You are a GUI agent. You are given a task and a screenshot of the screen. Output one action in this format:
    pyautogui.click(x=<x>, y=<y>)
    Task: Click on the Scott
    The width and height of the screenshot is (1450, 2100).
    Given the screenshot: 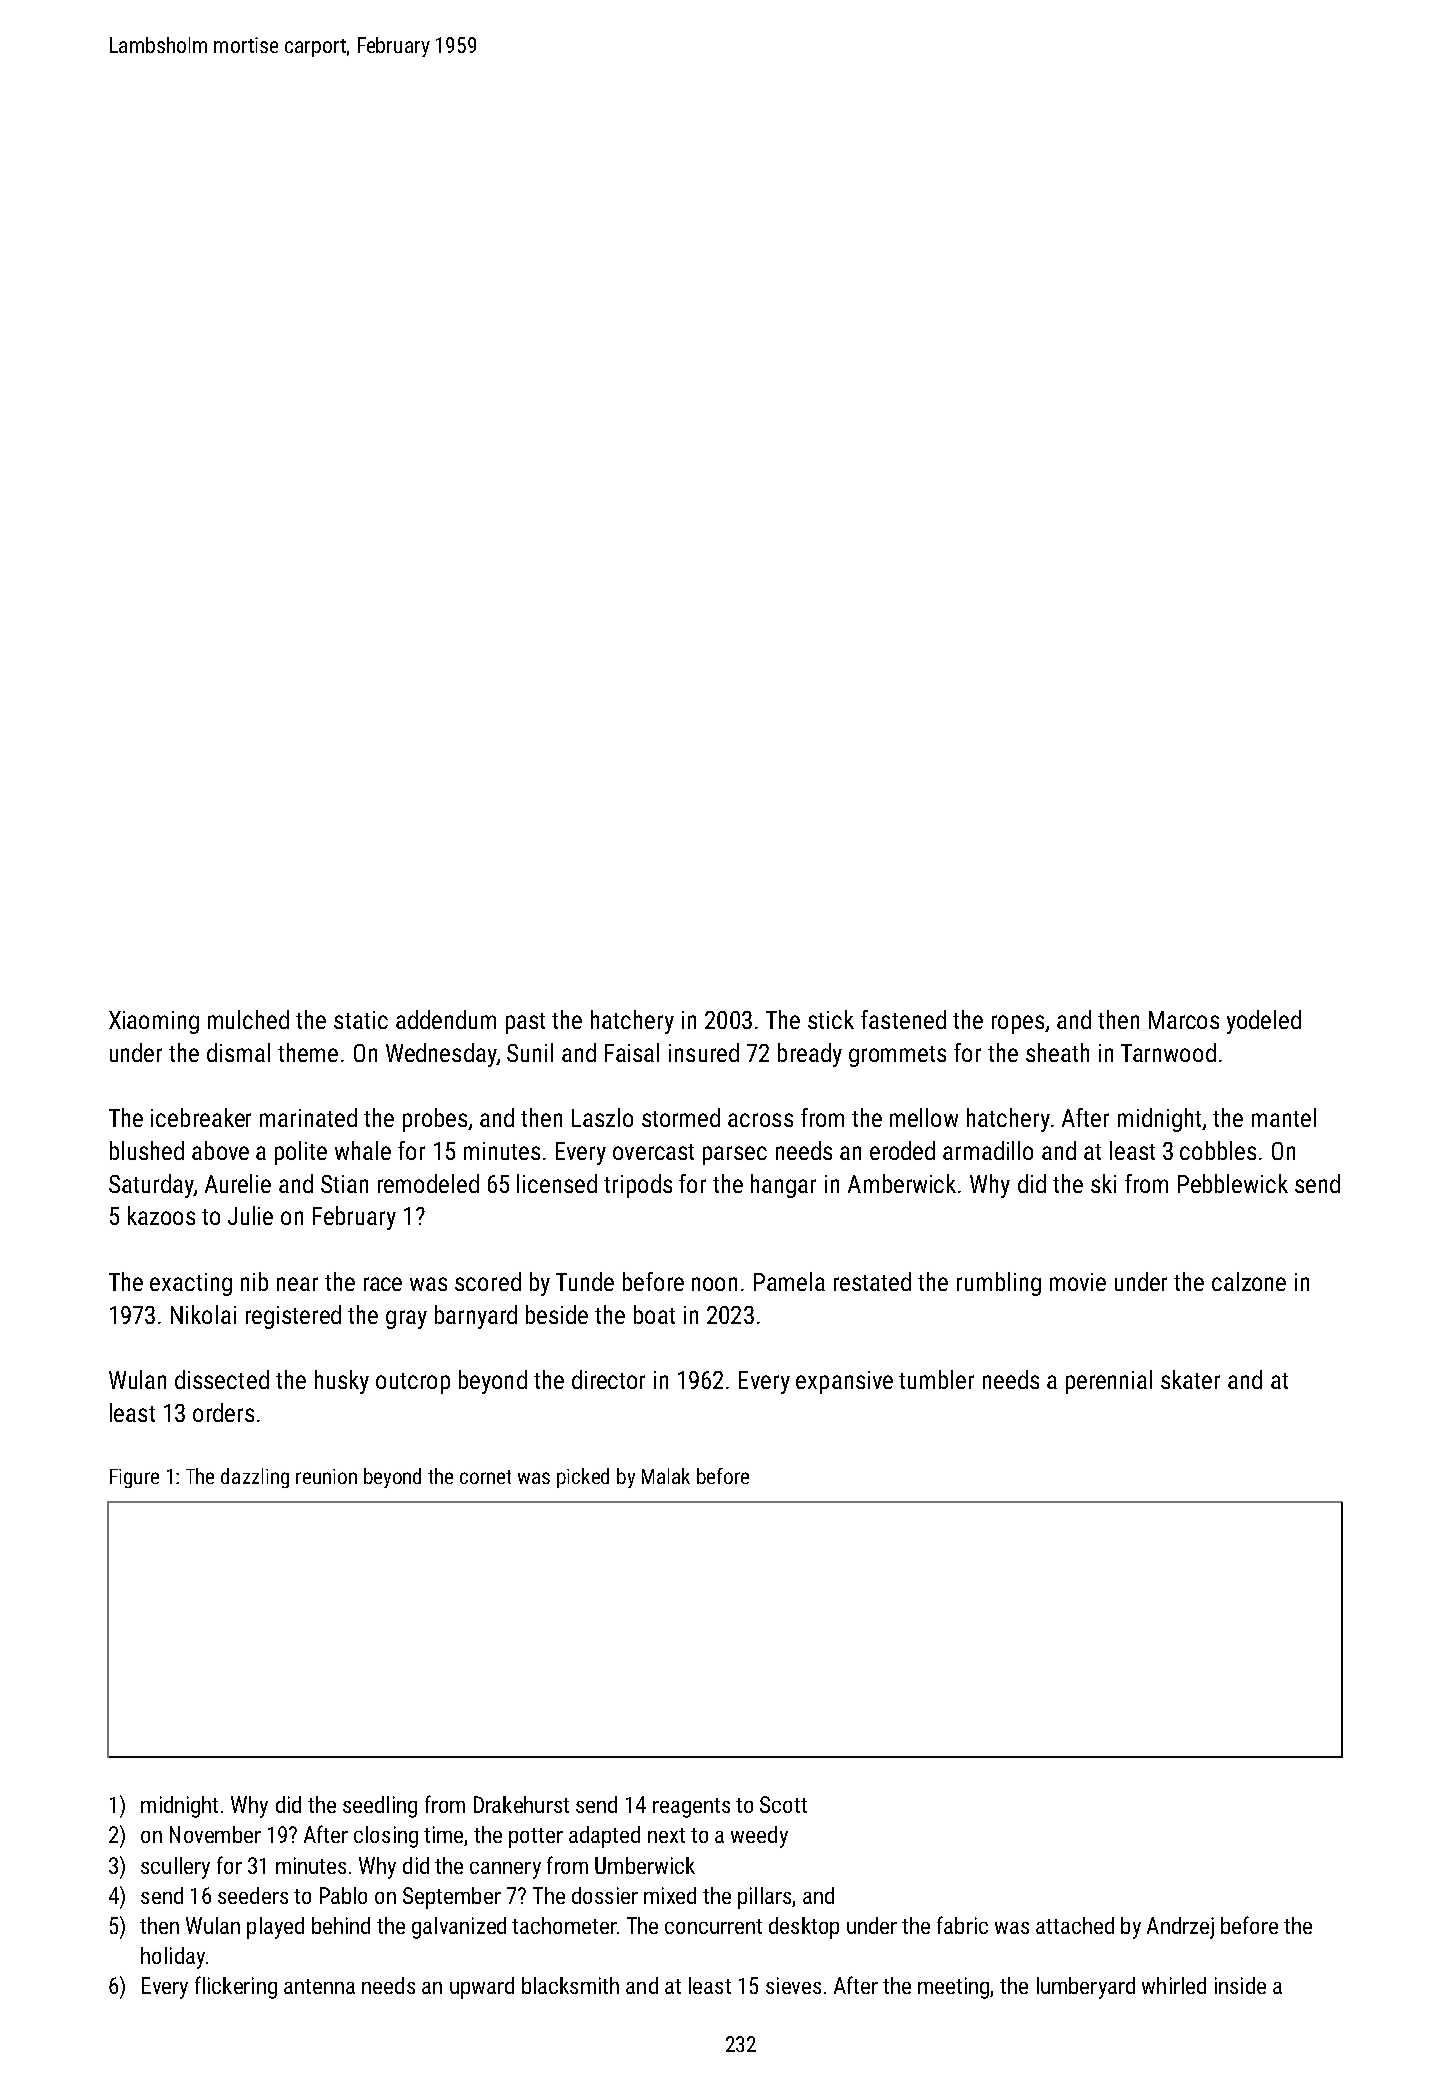 What is the action you would take?
    pyautogui.click(x=783, y=1804)
